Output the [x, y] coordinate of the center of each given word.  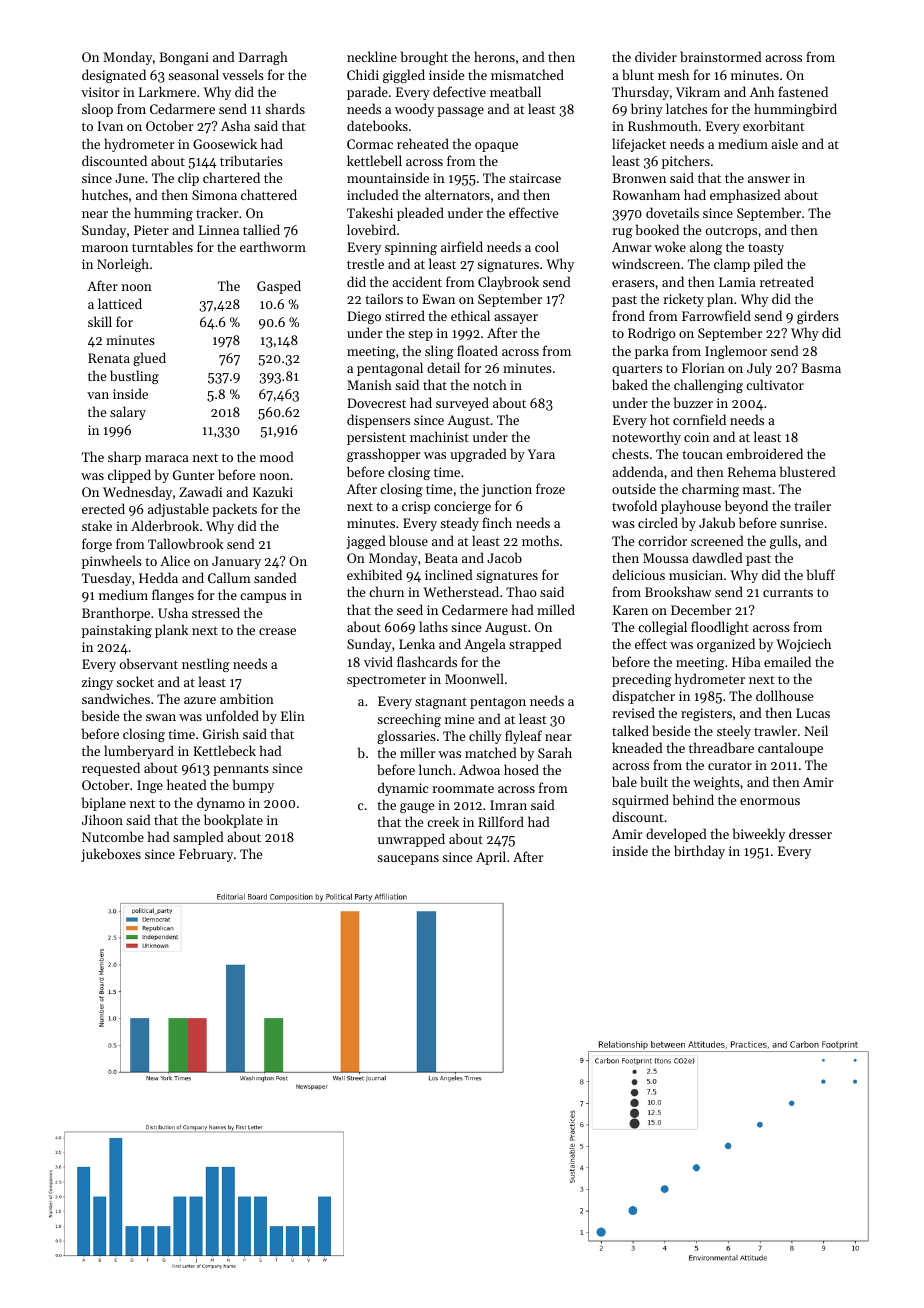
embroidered [764, 453]
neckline [372, 56]
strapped [535, 645]
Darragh [263, 58]
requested [111, 769]
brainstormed [721, 56]
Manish [369, 384]
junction [507, 490]
